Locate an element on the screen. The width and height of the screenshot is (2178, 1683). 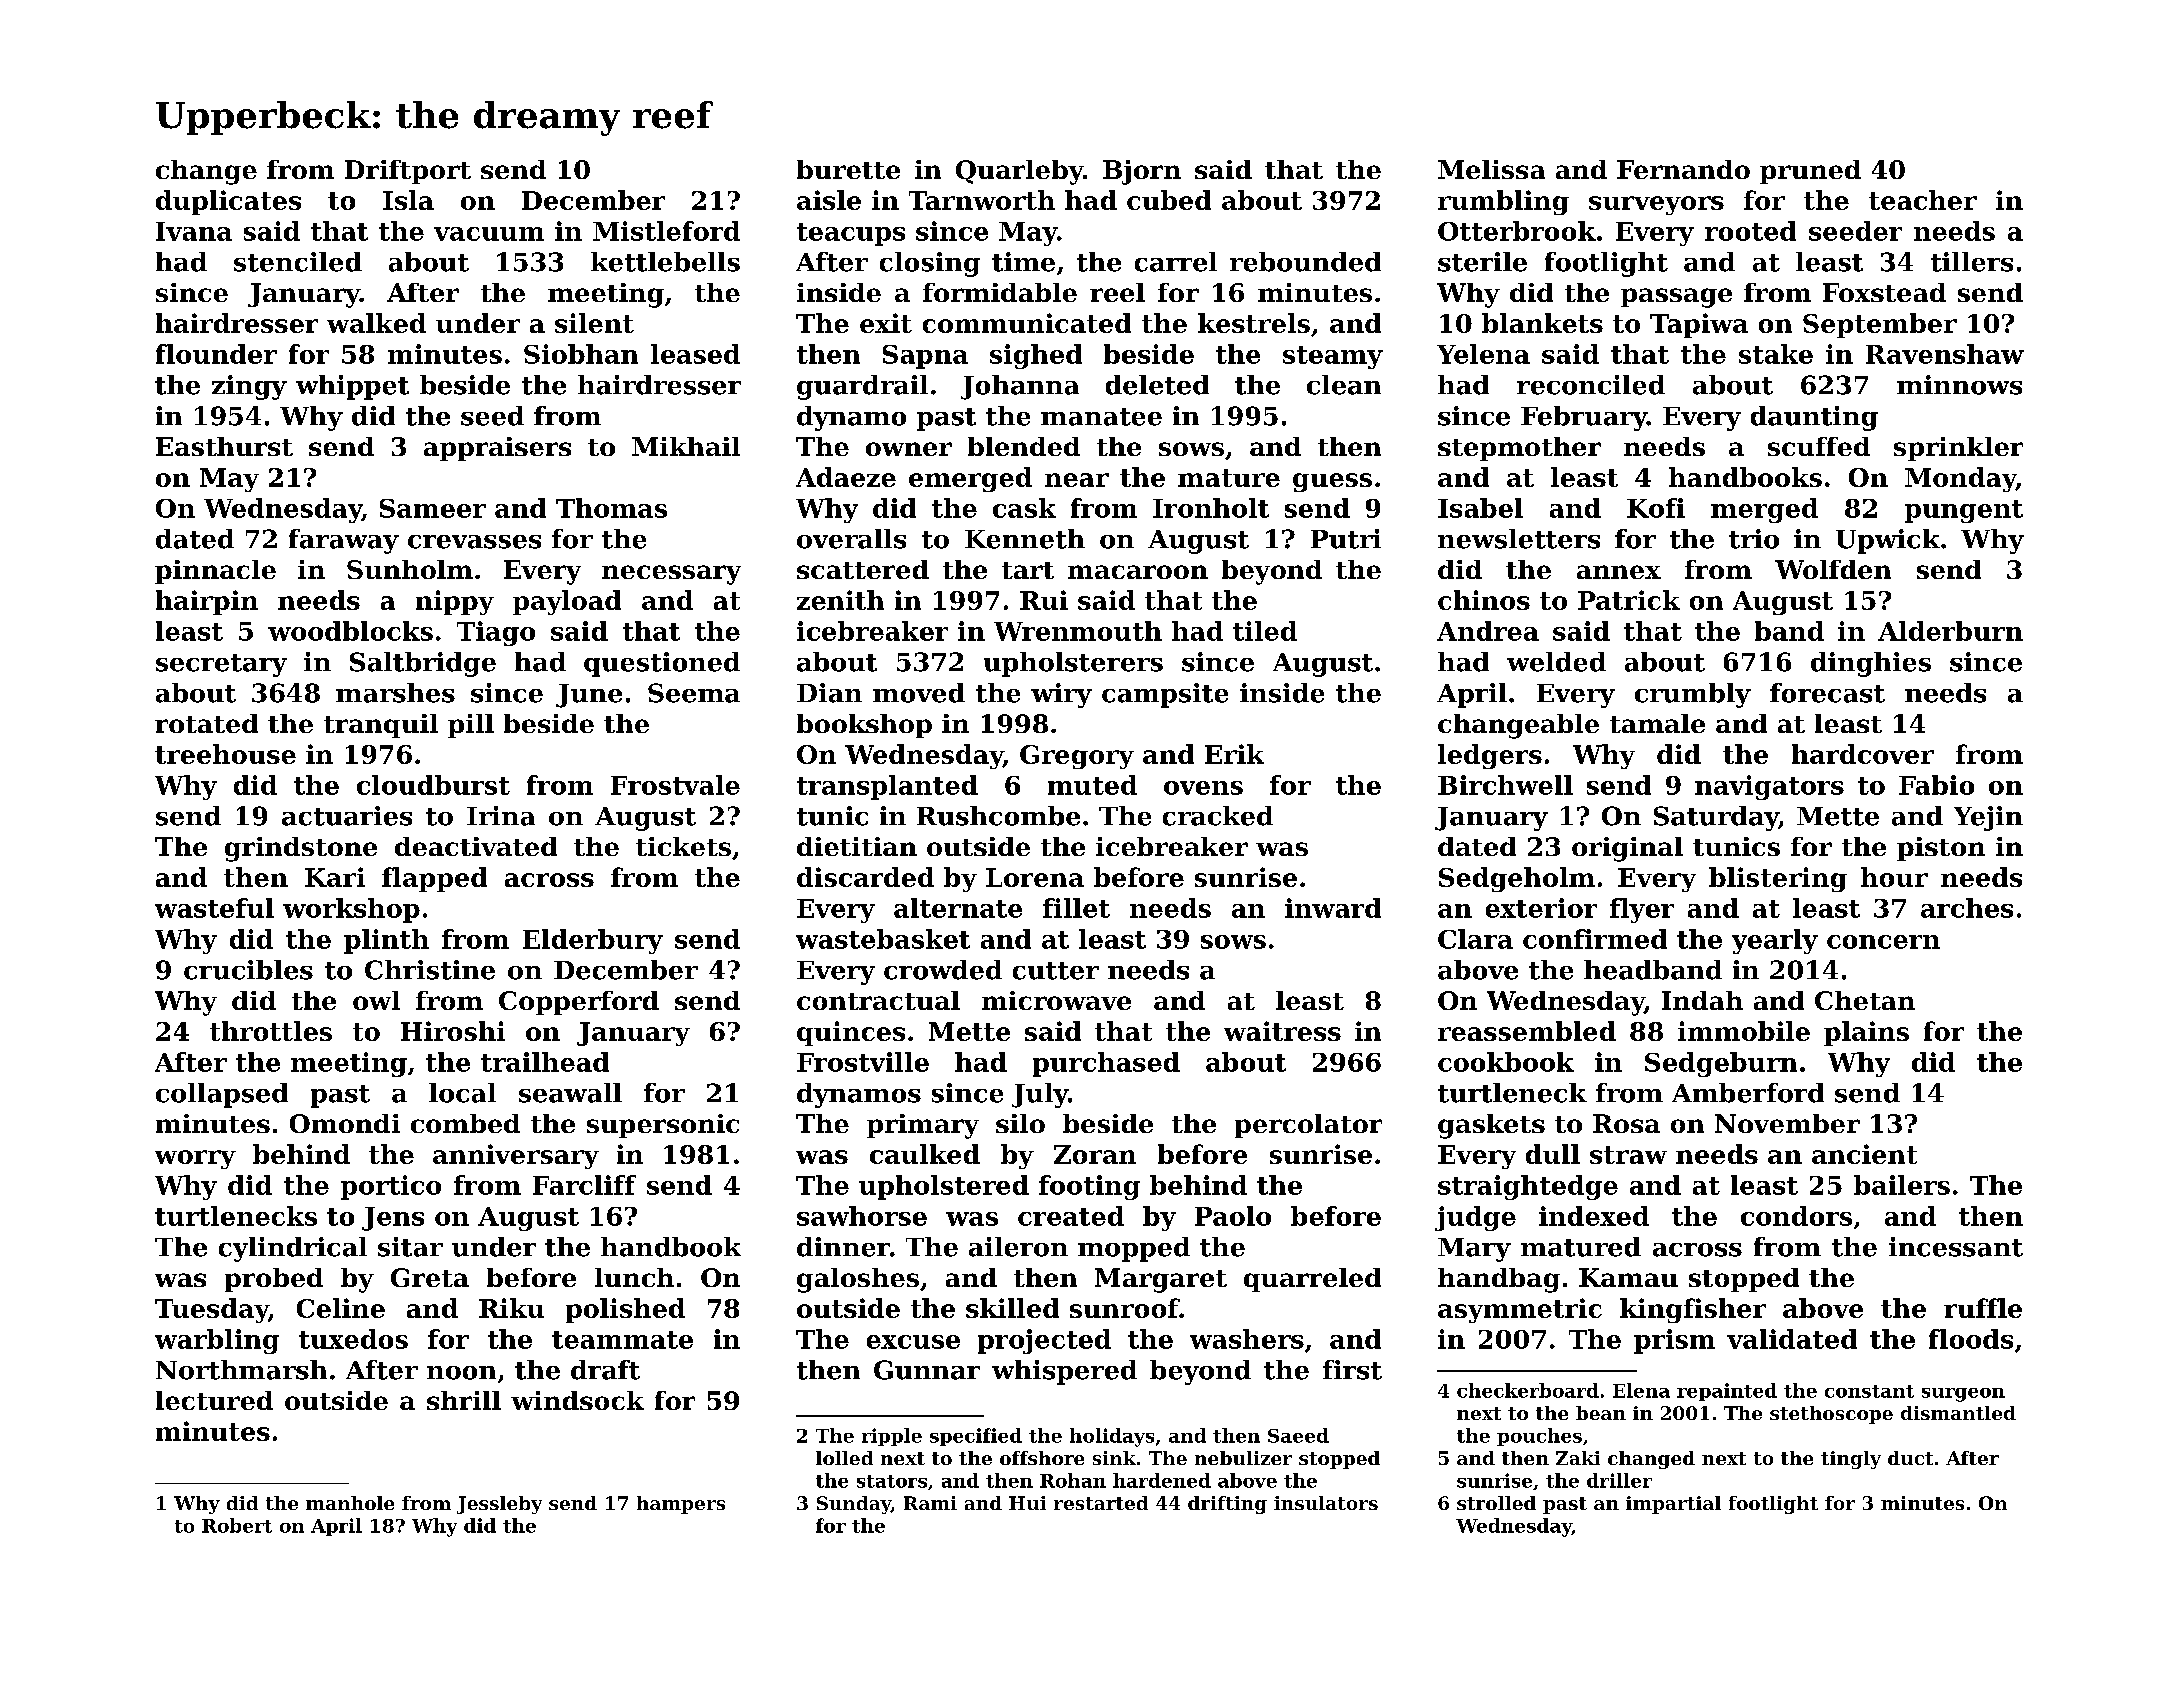
floods is located at coordinates (1971, 1339).
